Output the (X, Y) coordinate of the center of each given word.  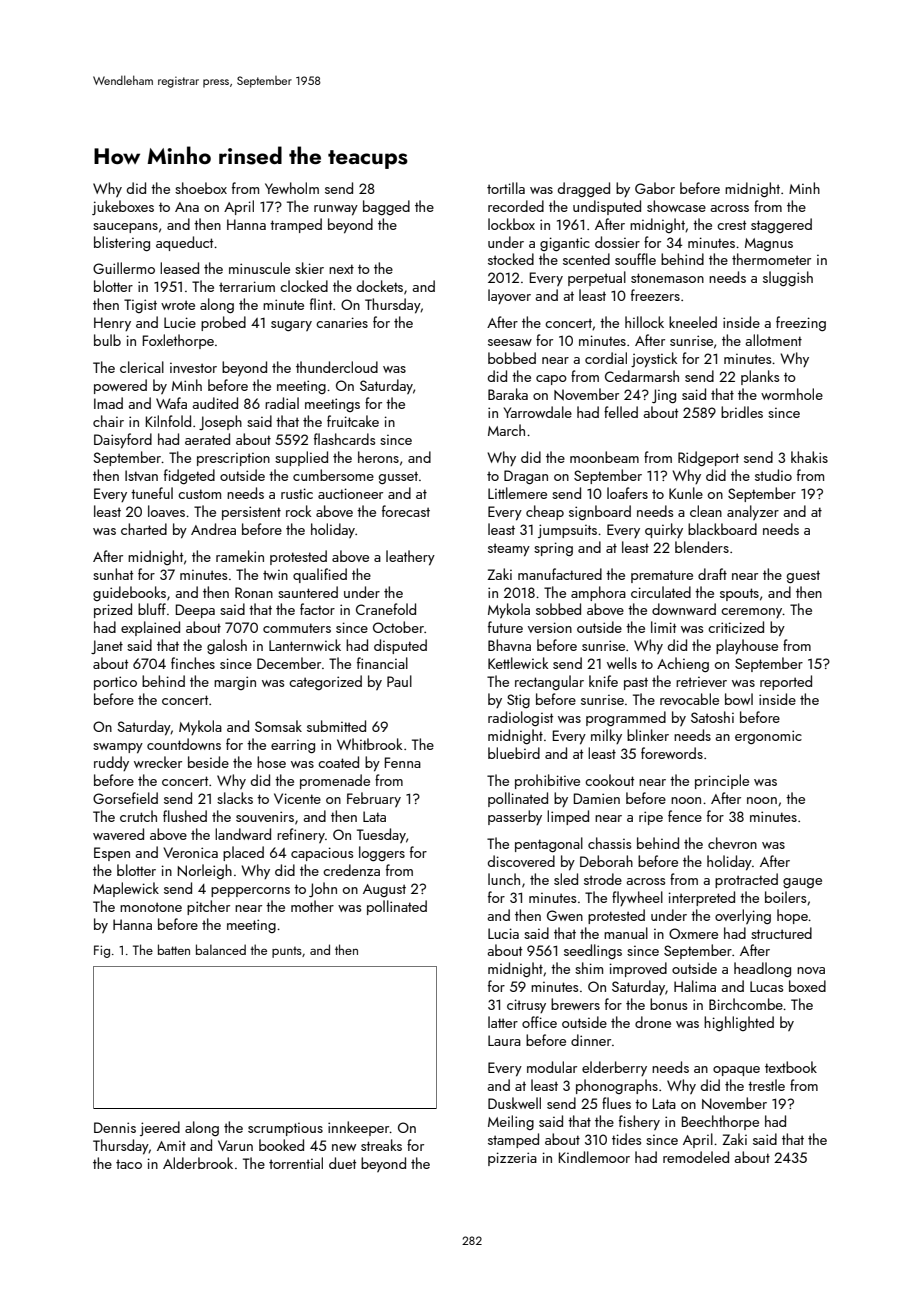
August (384, 890)
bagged (386, 207)
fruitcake (353, 421)
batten (174, 949)
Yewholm (292, 188)
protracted (746, 880)
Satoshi (712, 717)
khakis (809, 457)
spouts (739, 594)
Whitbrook (369, 744)
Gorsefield (125, 798)
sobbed (558, 609)
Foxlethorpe (178, 341)
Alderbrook (198, 1163)
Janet (107, 647)
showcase (676, 206)
